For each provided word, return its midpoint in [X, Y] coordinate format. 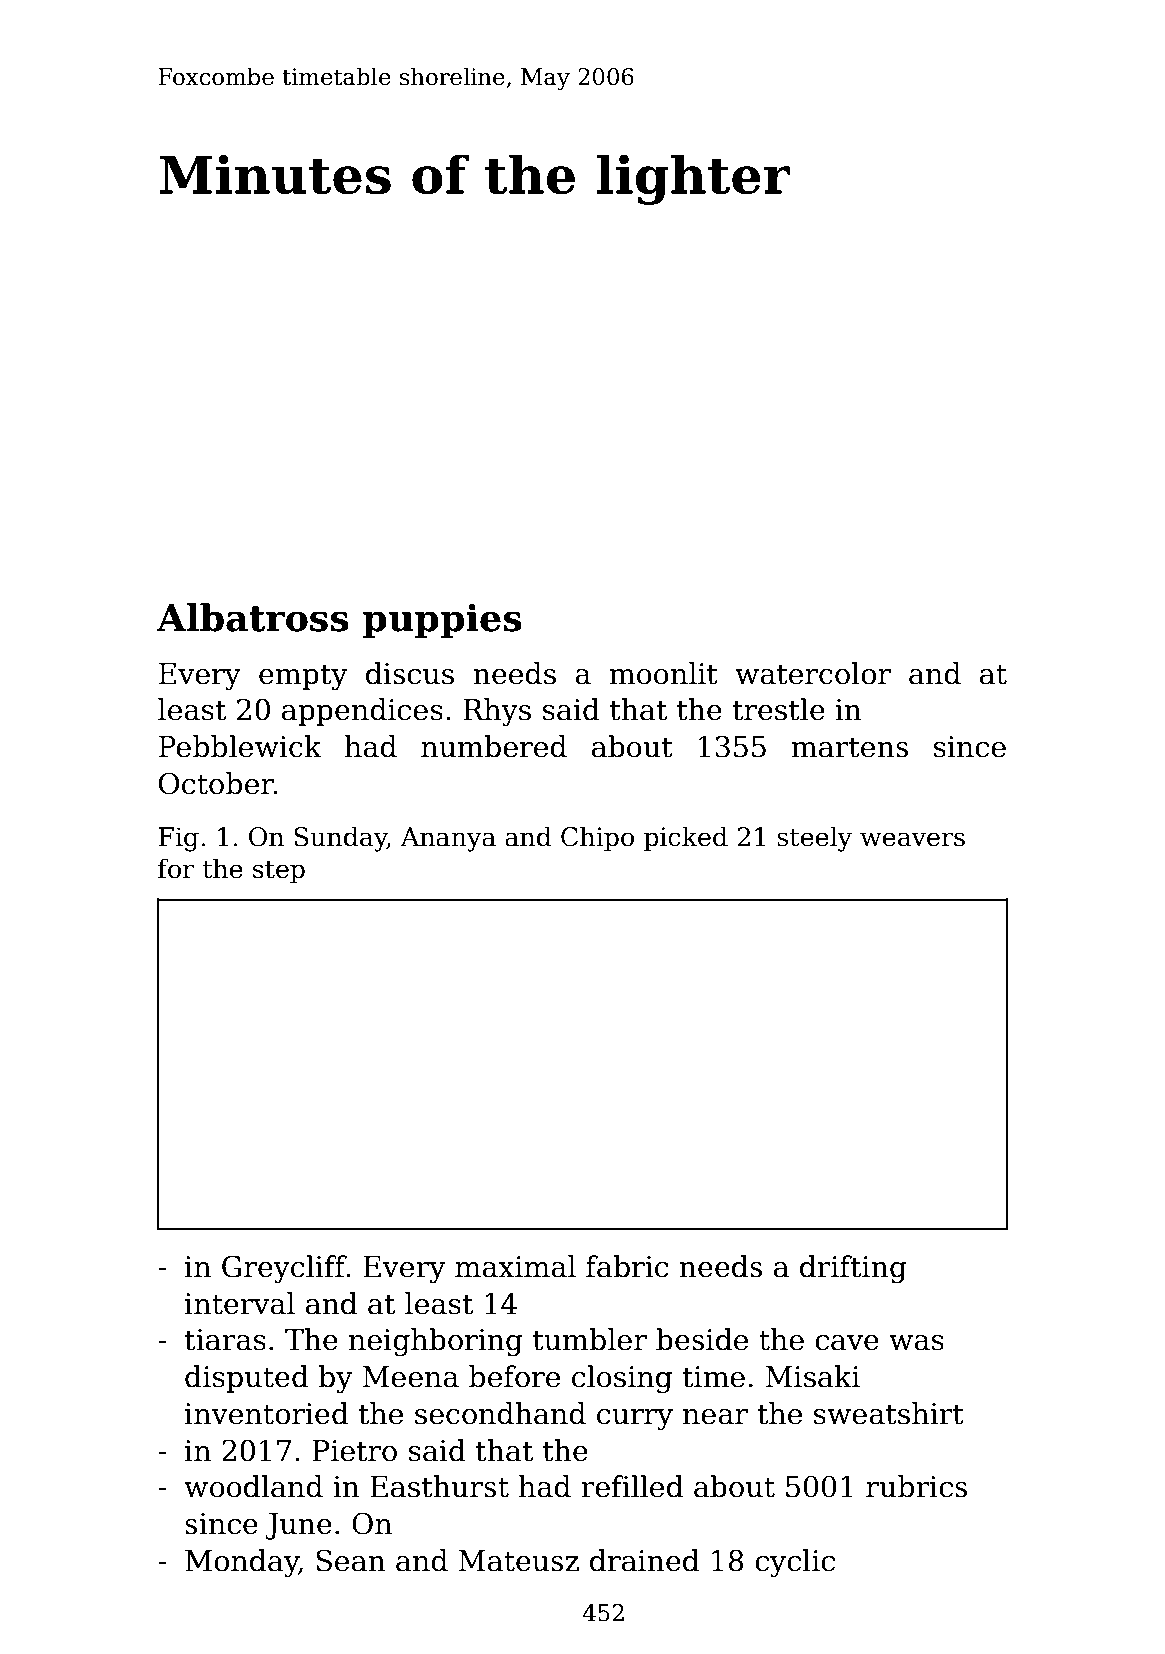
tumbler [590, 1339]
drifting [853, 1269]
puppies [442, 621]
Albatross [253, 617]
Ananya [448, 839]
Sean [351, 1560]
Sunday [340, 839]
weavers [912, 839]
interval [240, 1303]
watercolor [813, 673]
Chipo [597, 838]
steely [814, 839]
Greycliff [284, 1269]
